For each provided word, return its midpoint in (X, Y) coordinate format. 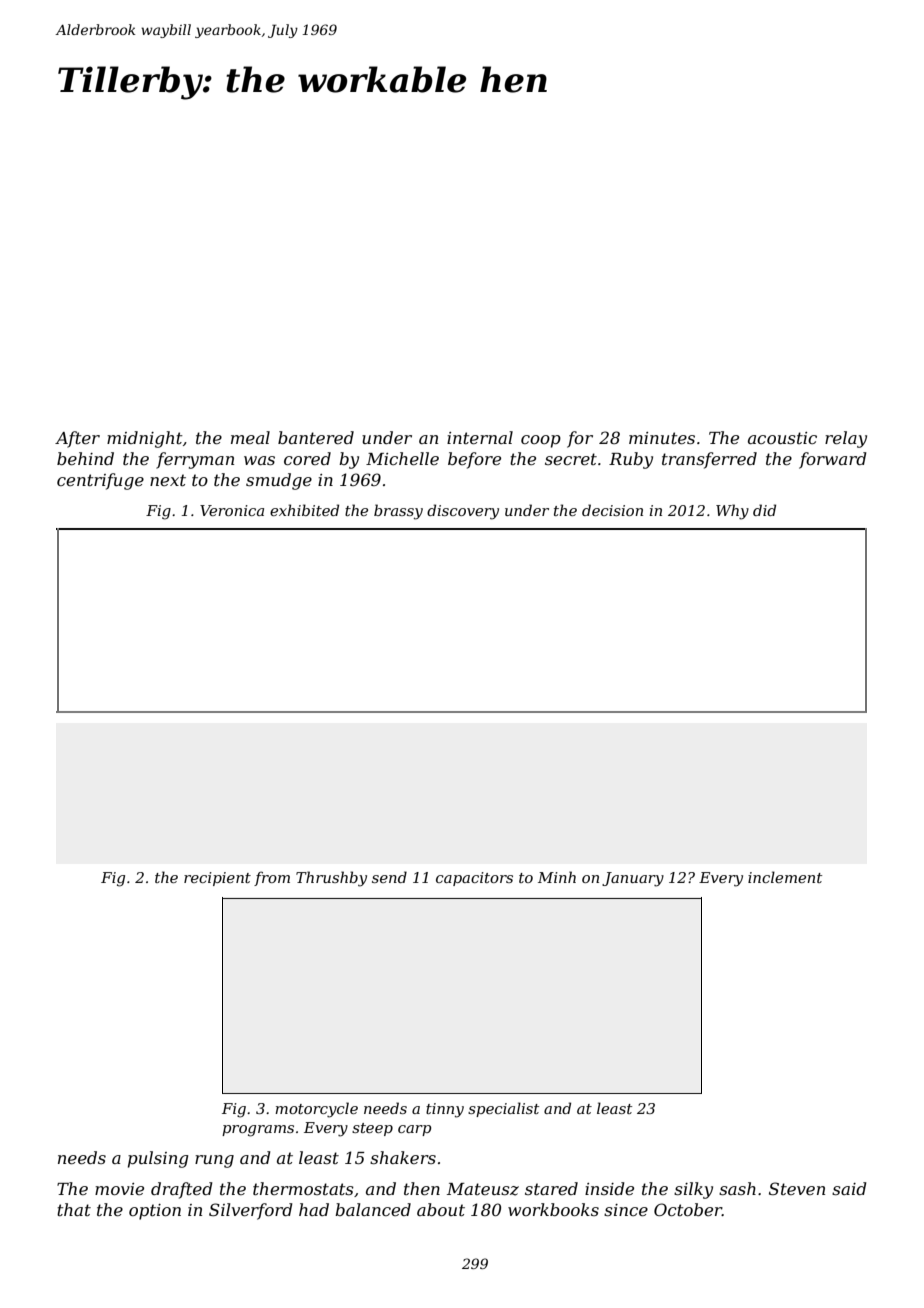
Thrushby (331, 879)
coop (541, 441)
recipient (217, 879)
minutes (662, 438)
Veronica (232, 510)
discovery (463, 512)
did (764, 510)
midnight (145, 439)
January (633, 879)
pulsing (158, 1159)
